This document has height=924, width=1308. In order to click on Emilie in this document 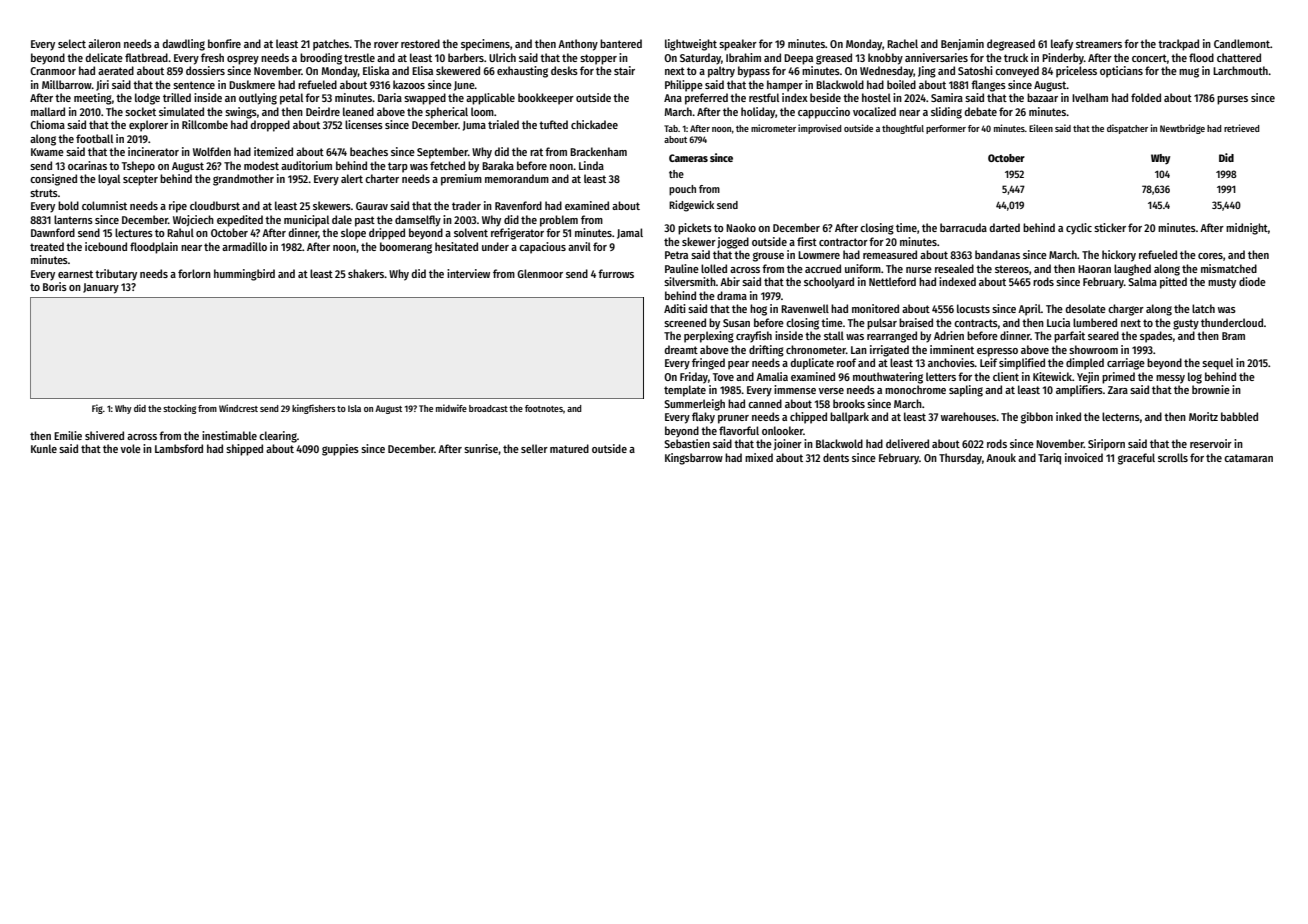, I will do `click(68, 435)`.
